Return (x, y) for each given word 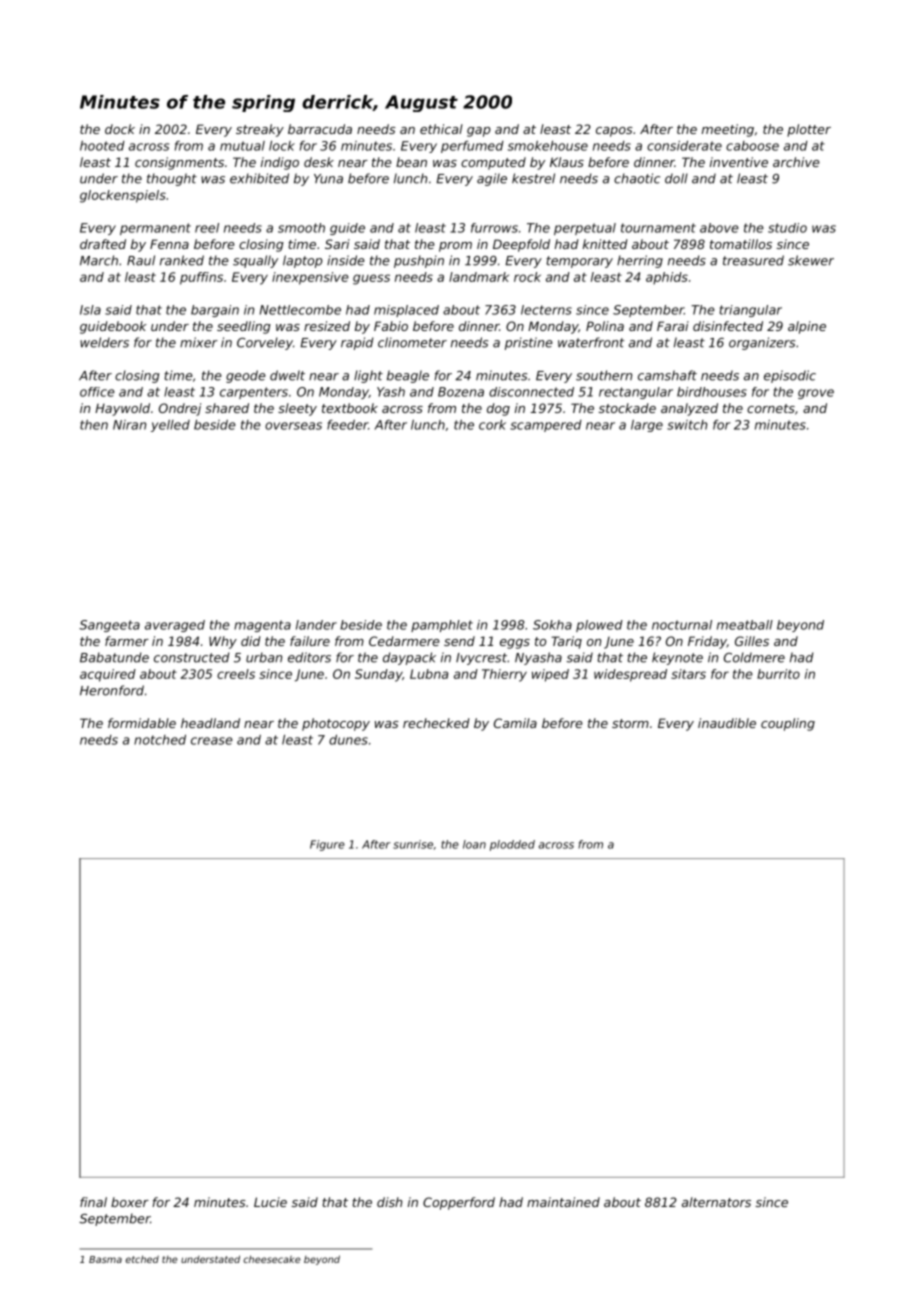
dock (120, 129)
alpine (807, 327)
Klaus (567, 162)
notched (160, 740)
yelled (170, 426)
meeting (728, 130)
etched (142, 1259)
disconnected (531, 392)
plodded (512, 845)
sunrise (413, 844)
